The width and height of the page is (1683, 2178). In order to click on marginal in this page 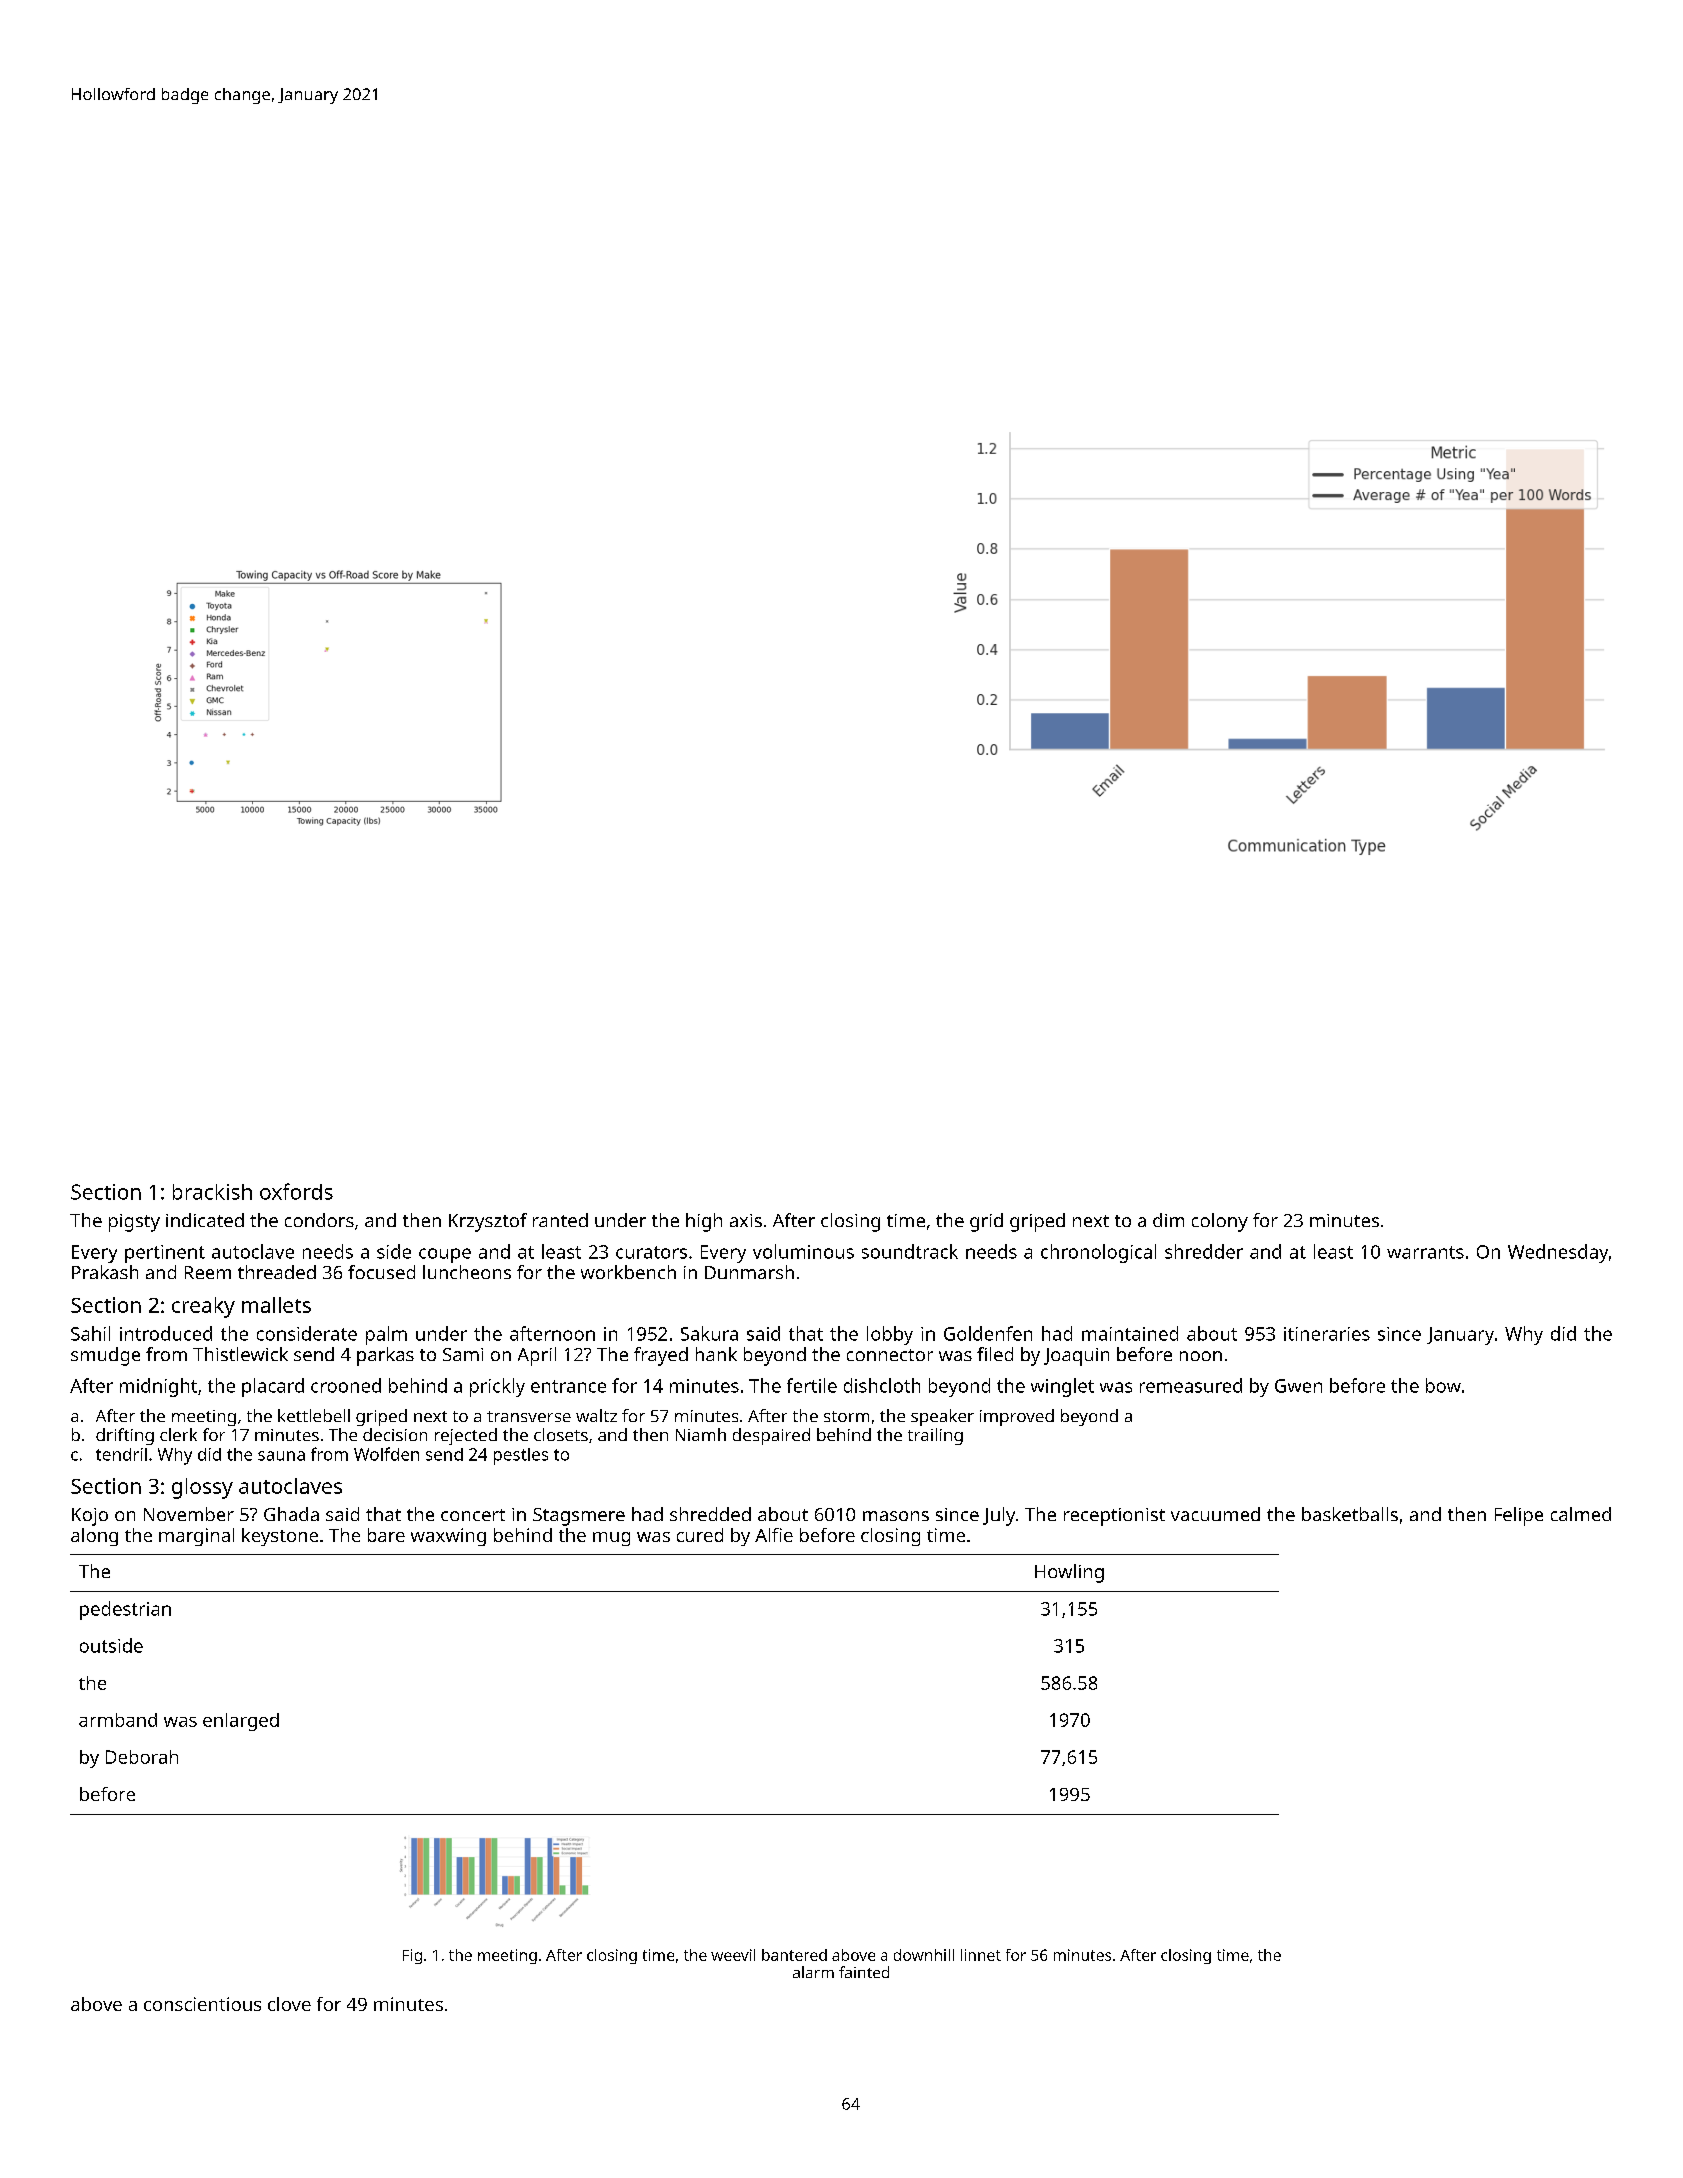, I will do `click(196, 1537)`.
